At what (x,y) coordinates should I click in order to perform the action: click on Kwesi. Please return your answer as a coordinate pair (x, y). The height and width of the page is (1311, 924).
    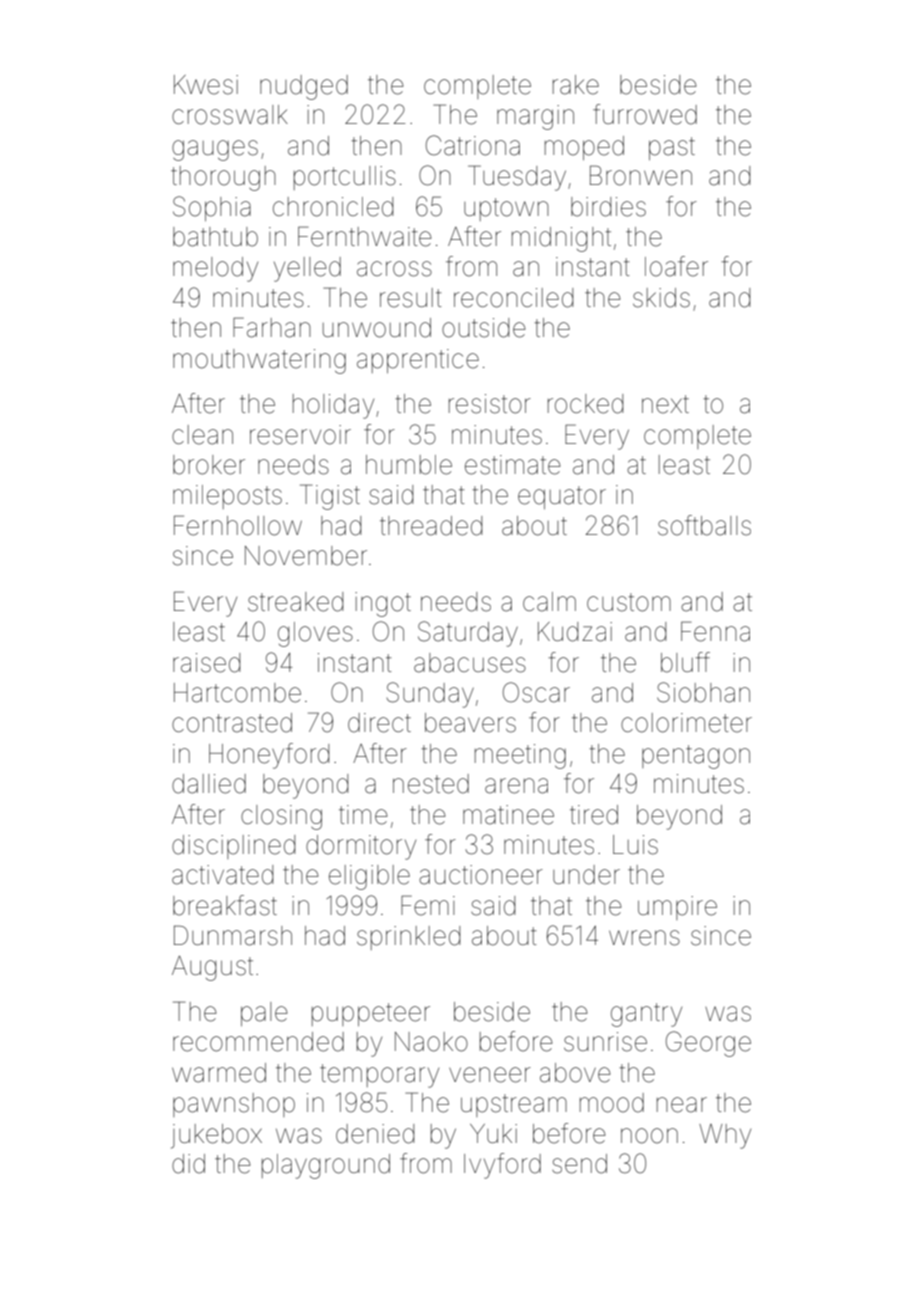
    Looking at the image, I should click on (206, 85).
